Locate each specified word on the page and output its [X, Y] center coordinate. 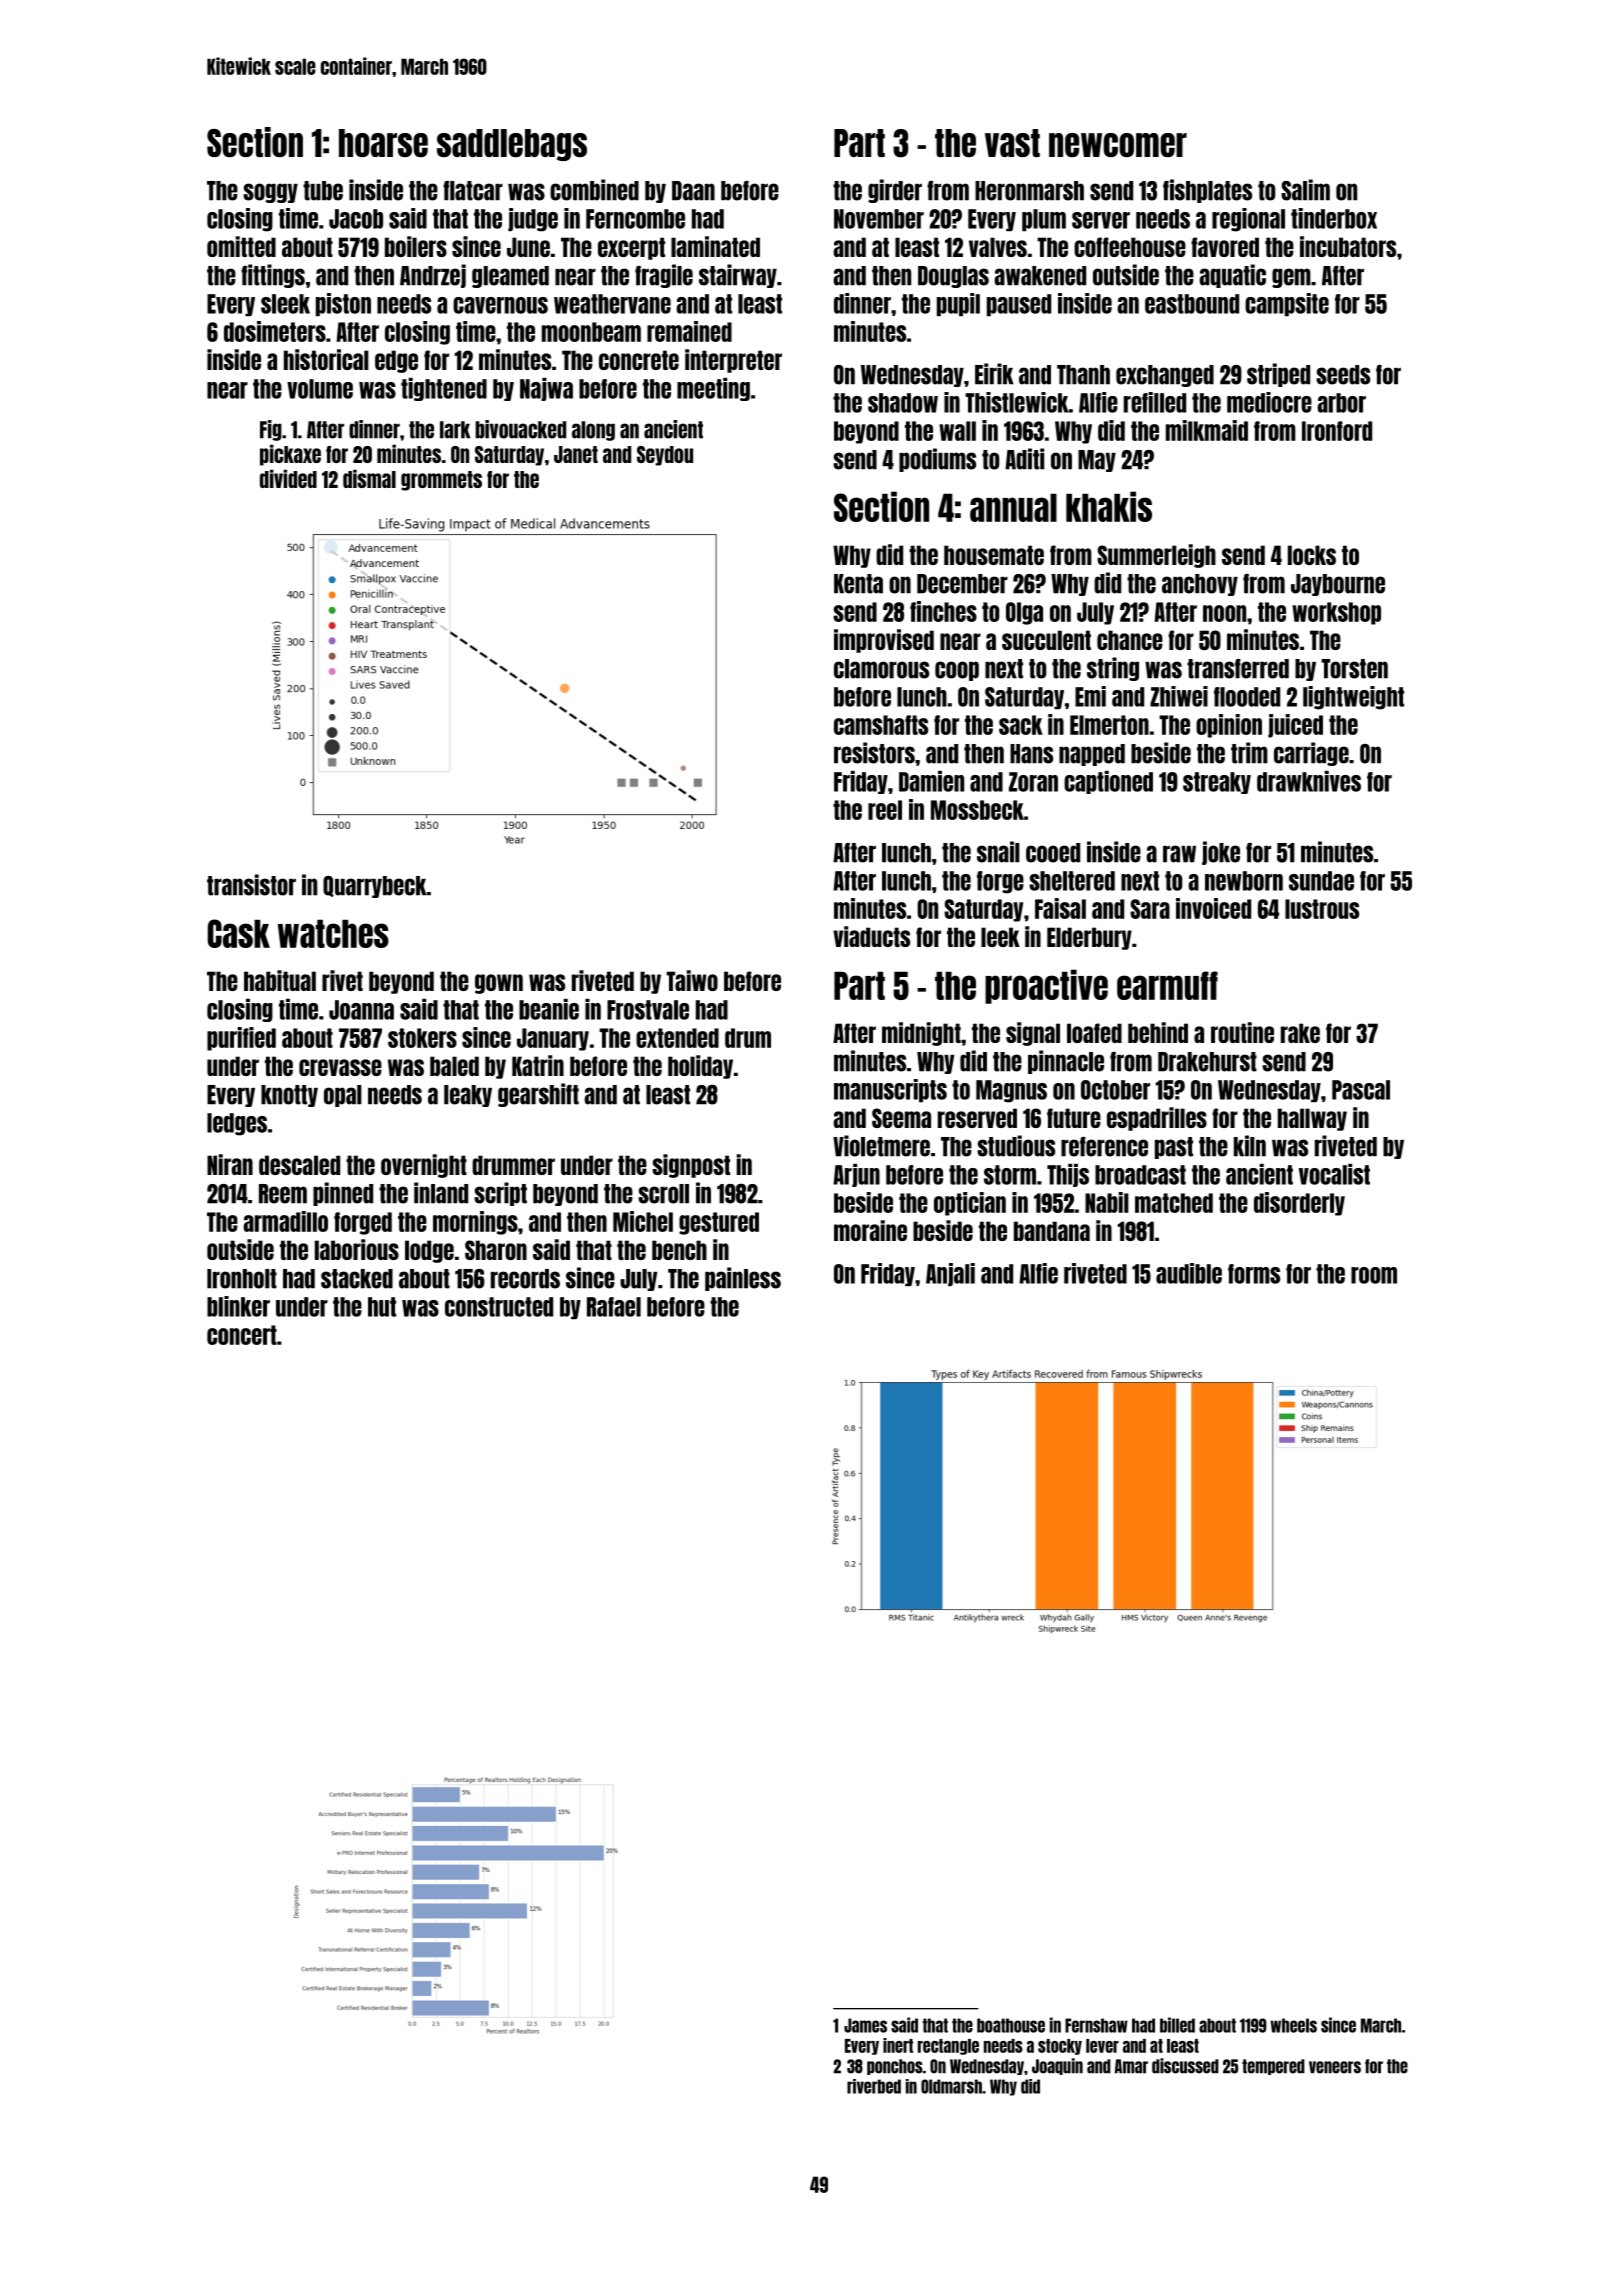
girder [895, 191]
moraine [870, 1230]
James [865, 2025]
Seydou [665, 456]
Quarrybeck [375, 887]
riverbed [874, 2086]
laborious [357, 1249]
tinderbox [1334, 218]
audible [1189, 1273]
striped [1278, 375]
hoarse [383, 143]
